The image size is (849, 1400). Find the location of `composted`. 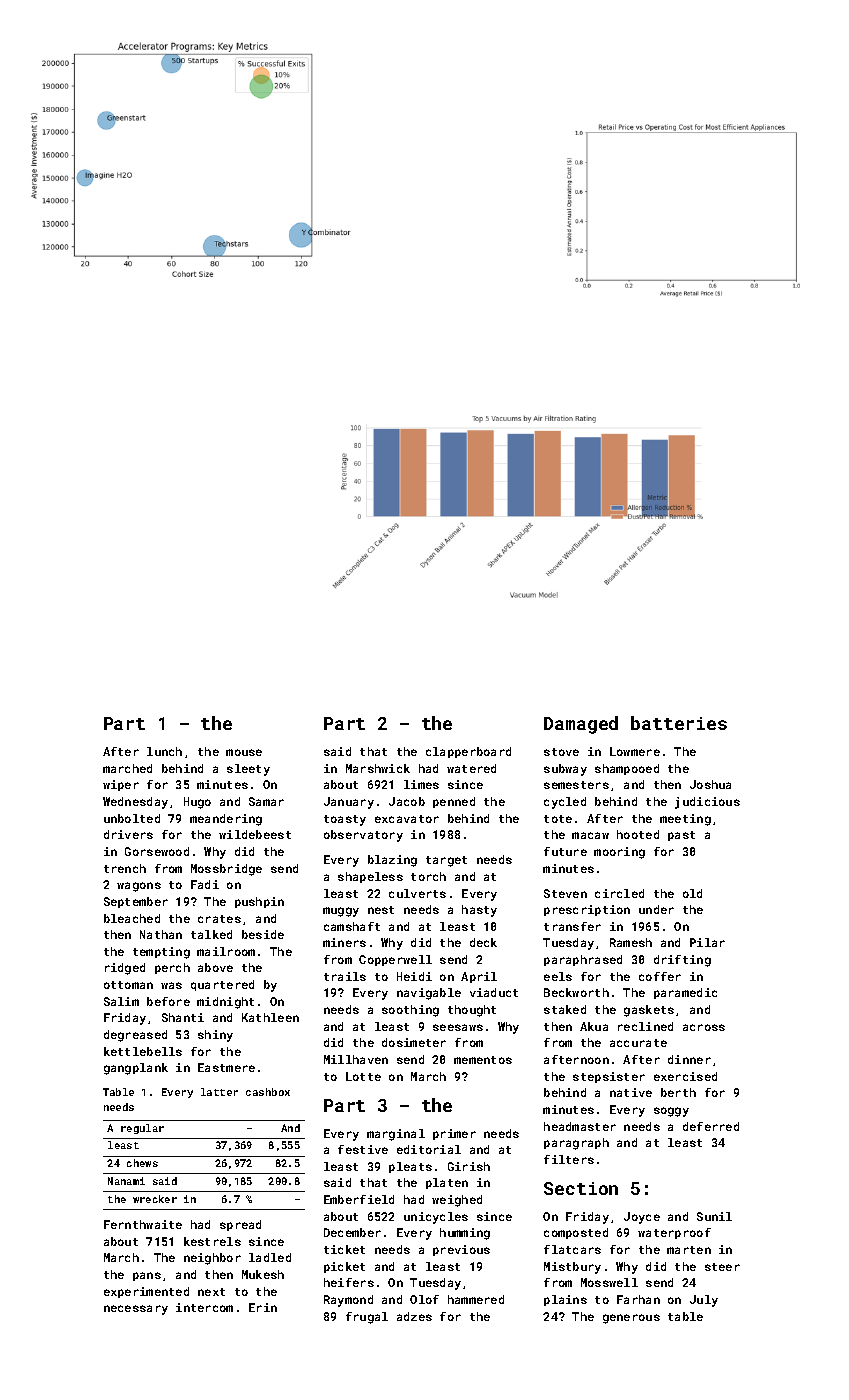

composted is located at coordinates (576, 1233).
